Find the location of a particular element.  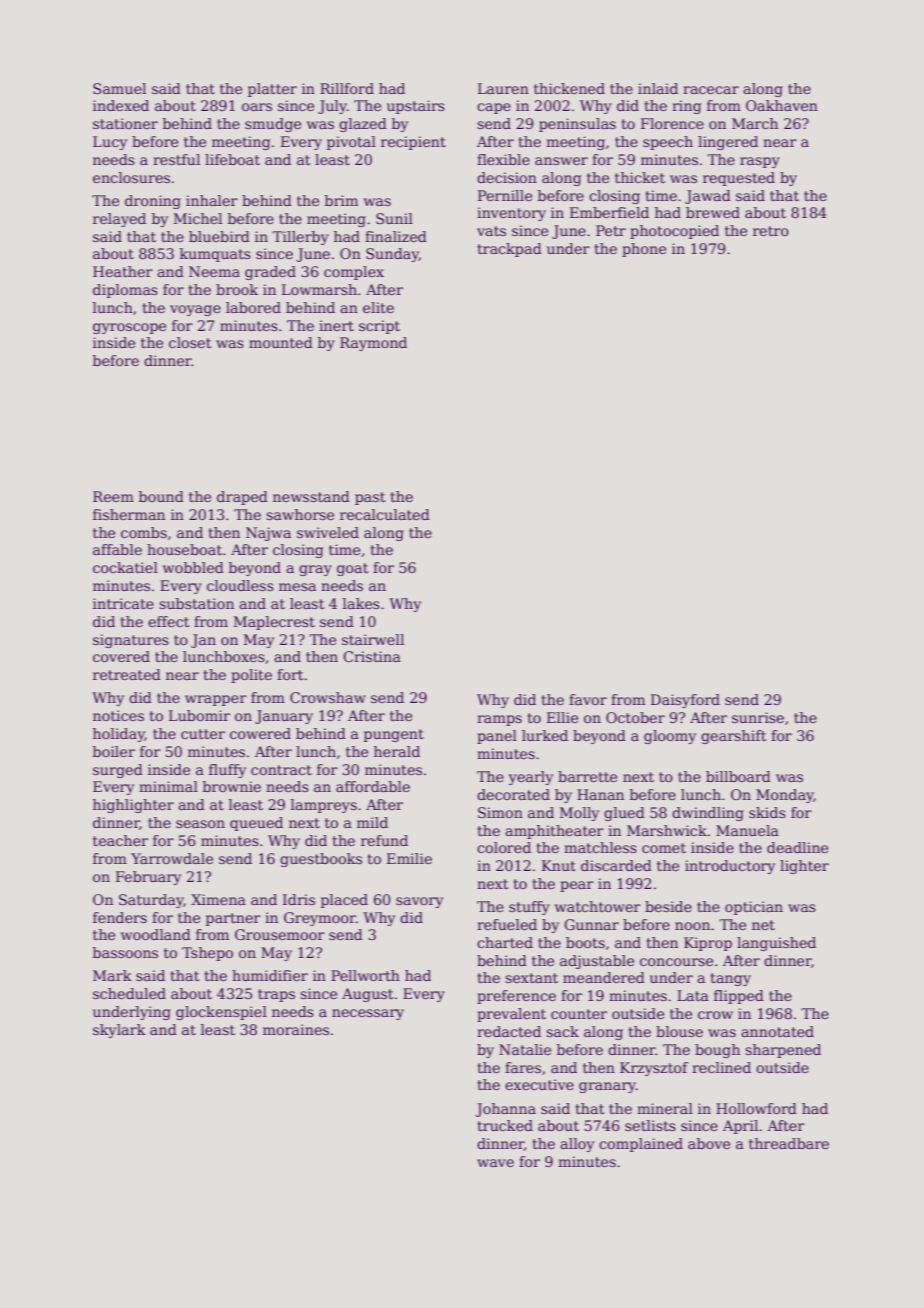

sunrise is located at coordinates (758, 717).
